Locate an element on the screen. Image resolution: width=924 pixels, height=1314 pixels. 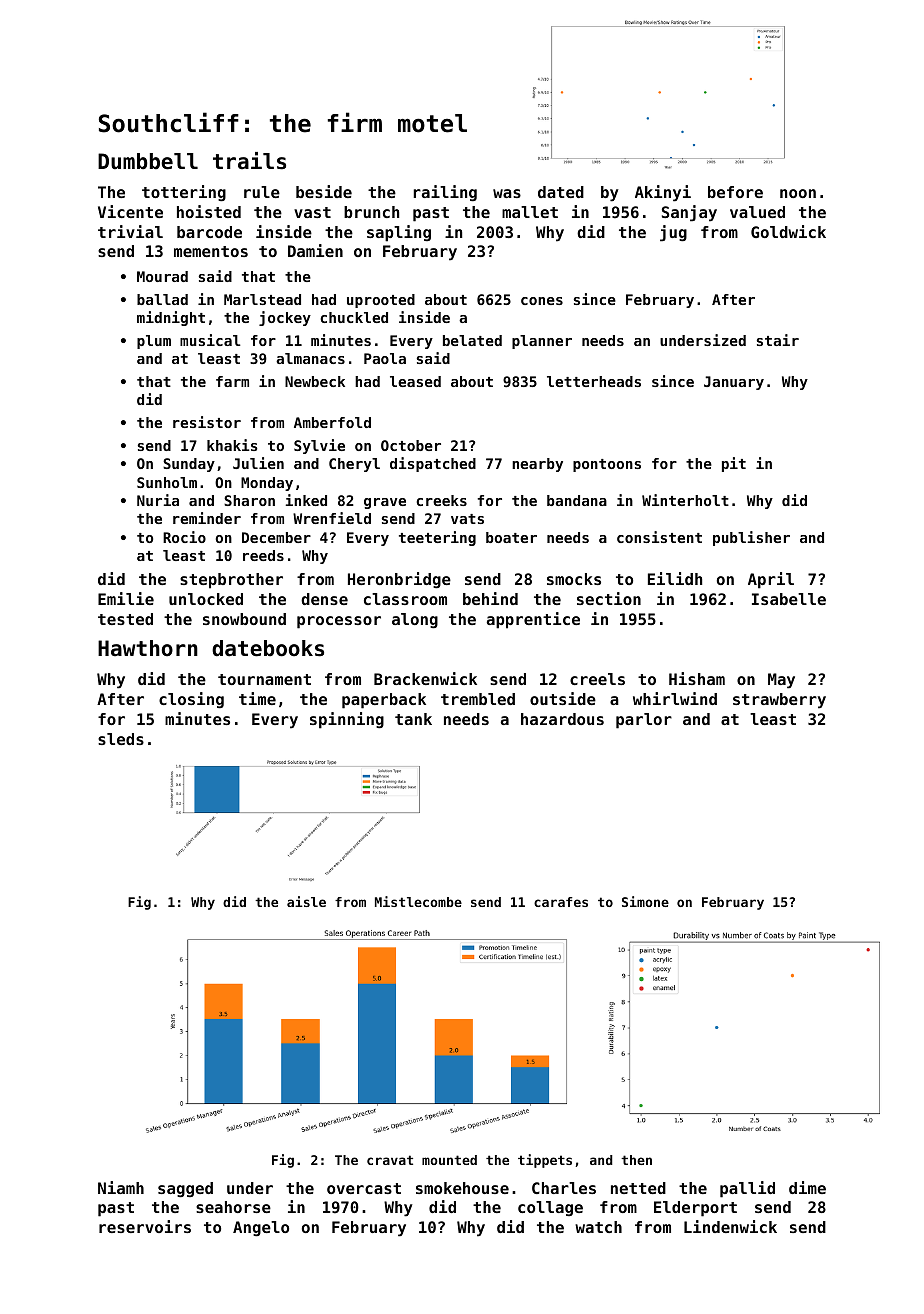
seahorse is located at coordinates (233, 1207).
